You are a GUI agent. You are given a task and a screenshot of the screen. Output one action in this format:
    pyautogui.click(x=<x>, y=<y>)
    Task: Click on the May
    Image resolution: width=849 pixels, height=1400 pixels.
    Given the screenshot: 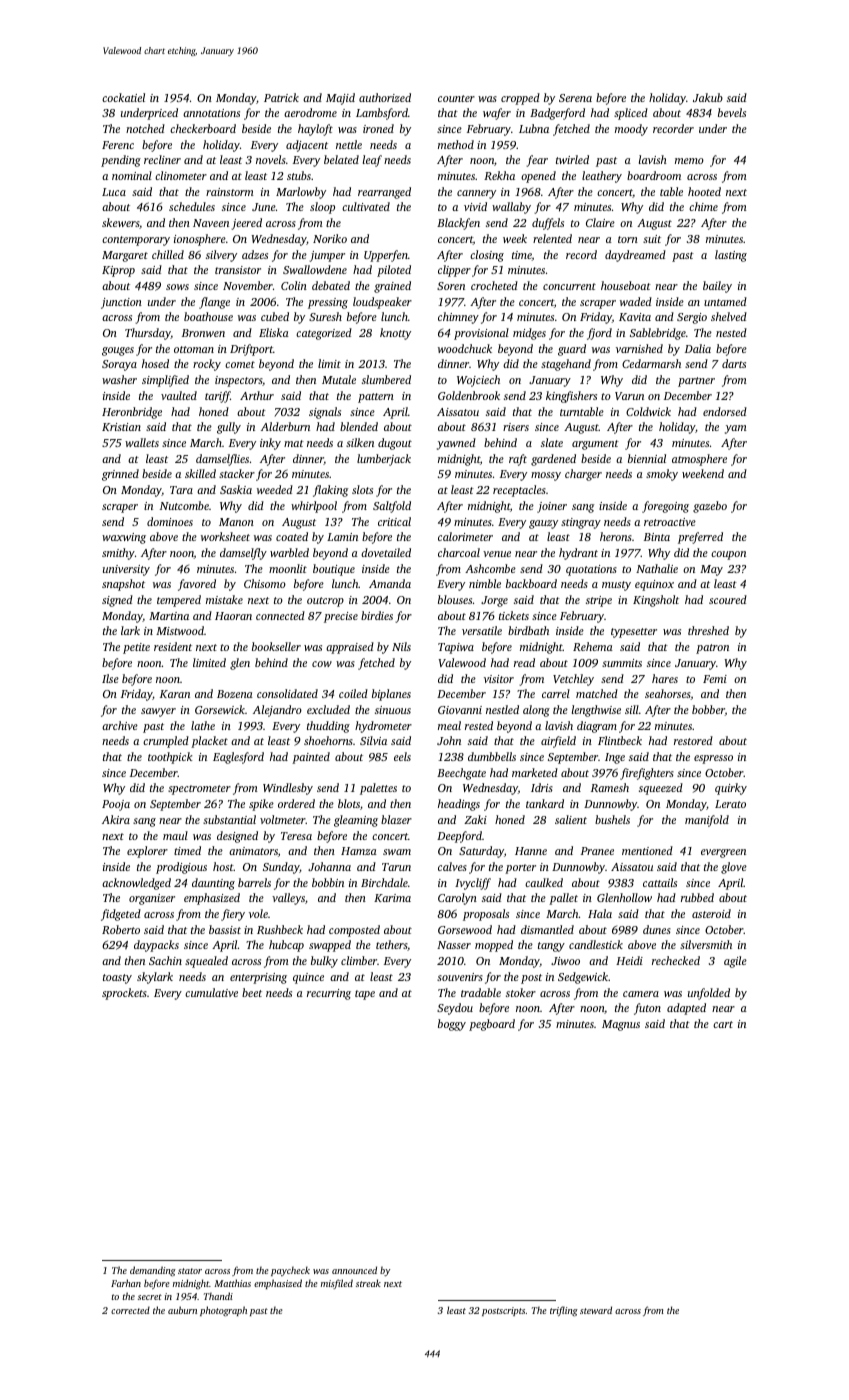 What is the action you would take?
    pyautogui.click(x=711, y=570)
